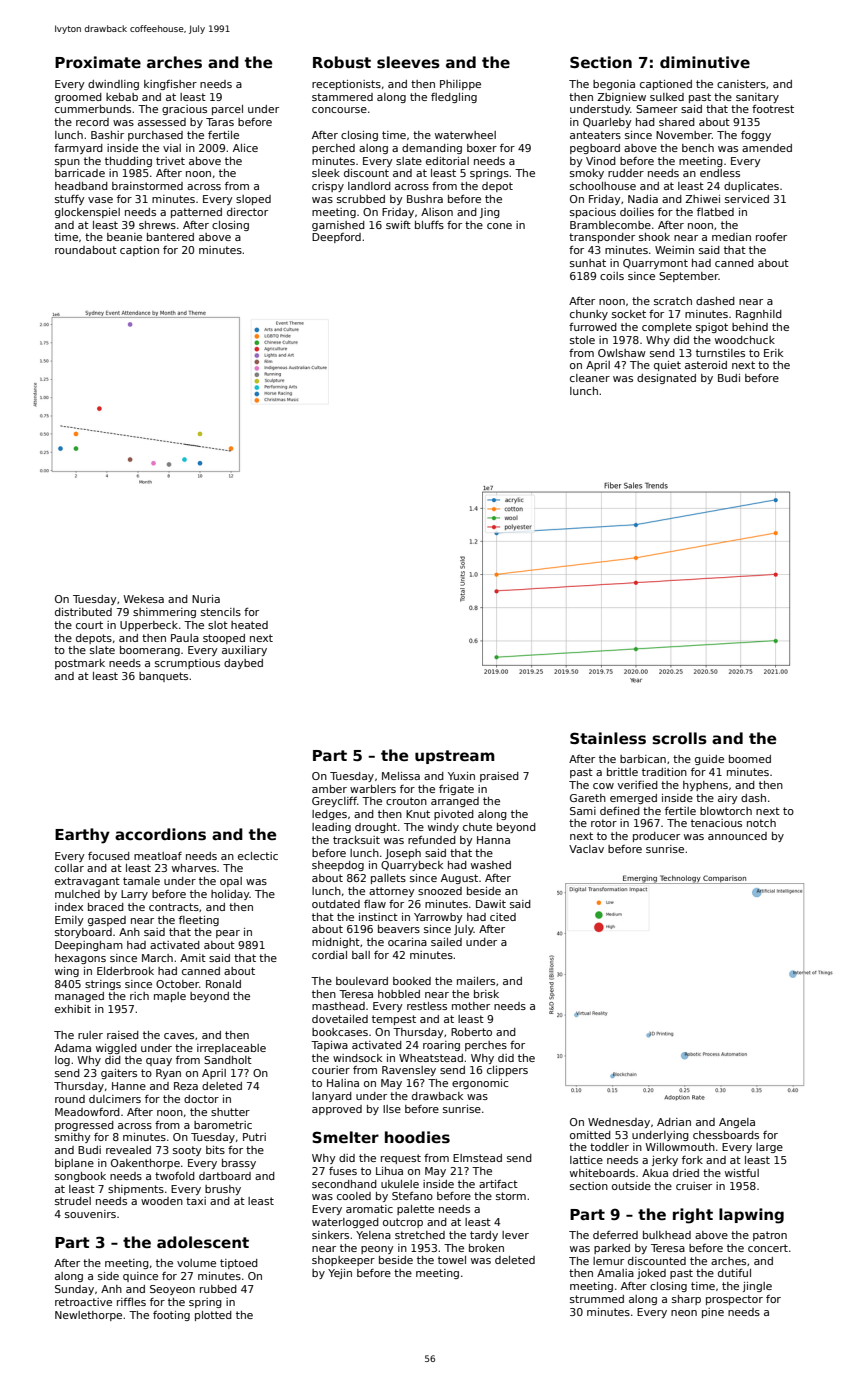 The width and height of the image is (849, 1400). I want to click on distributed, so click(83, 612).
